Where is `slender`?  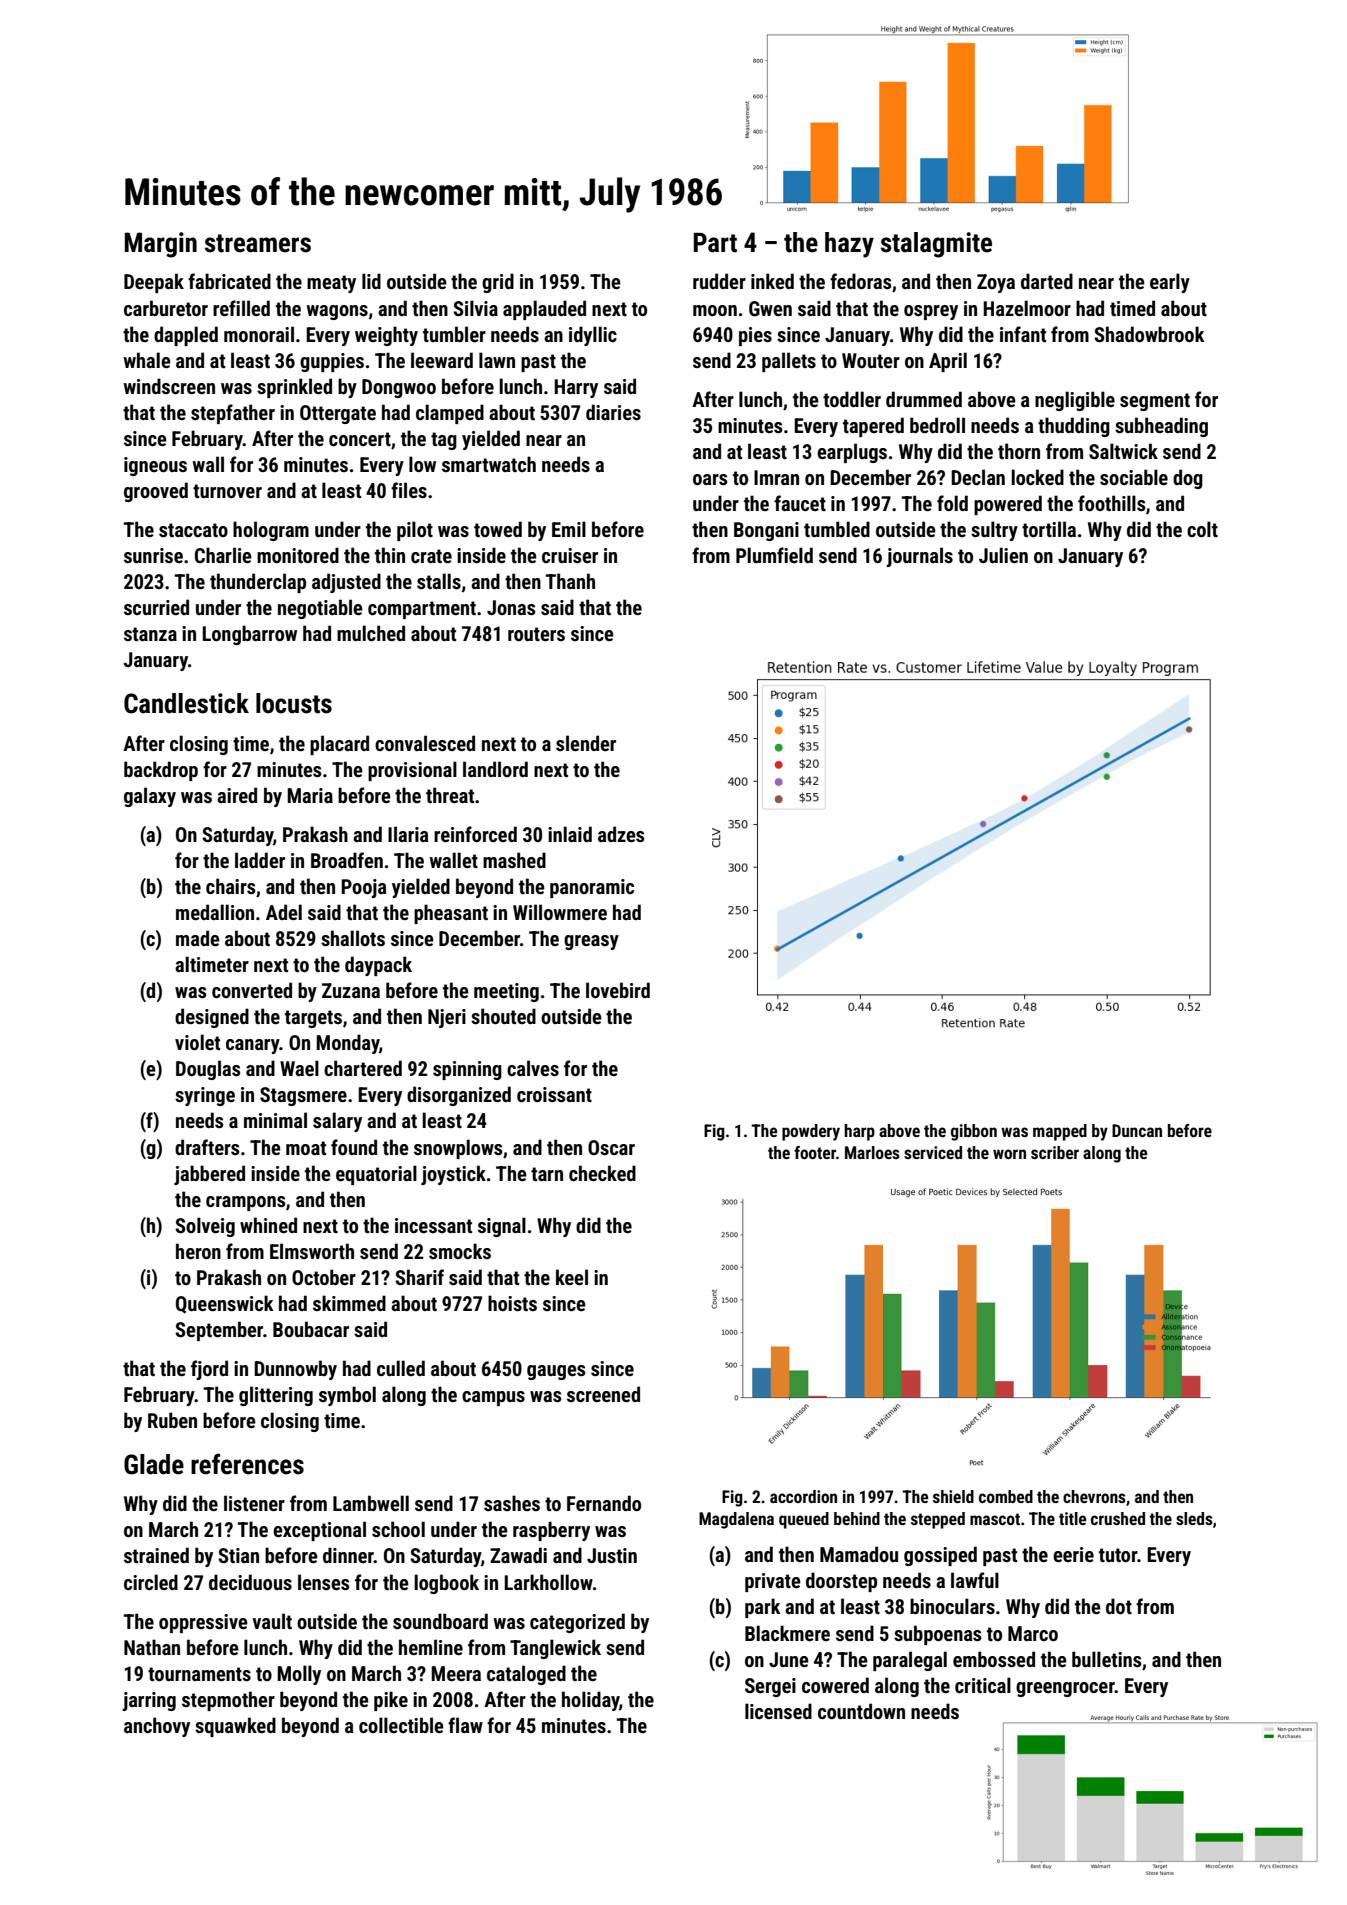 slender is located at coordinates (586, 743).
